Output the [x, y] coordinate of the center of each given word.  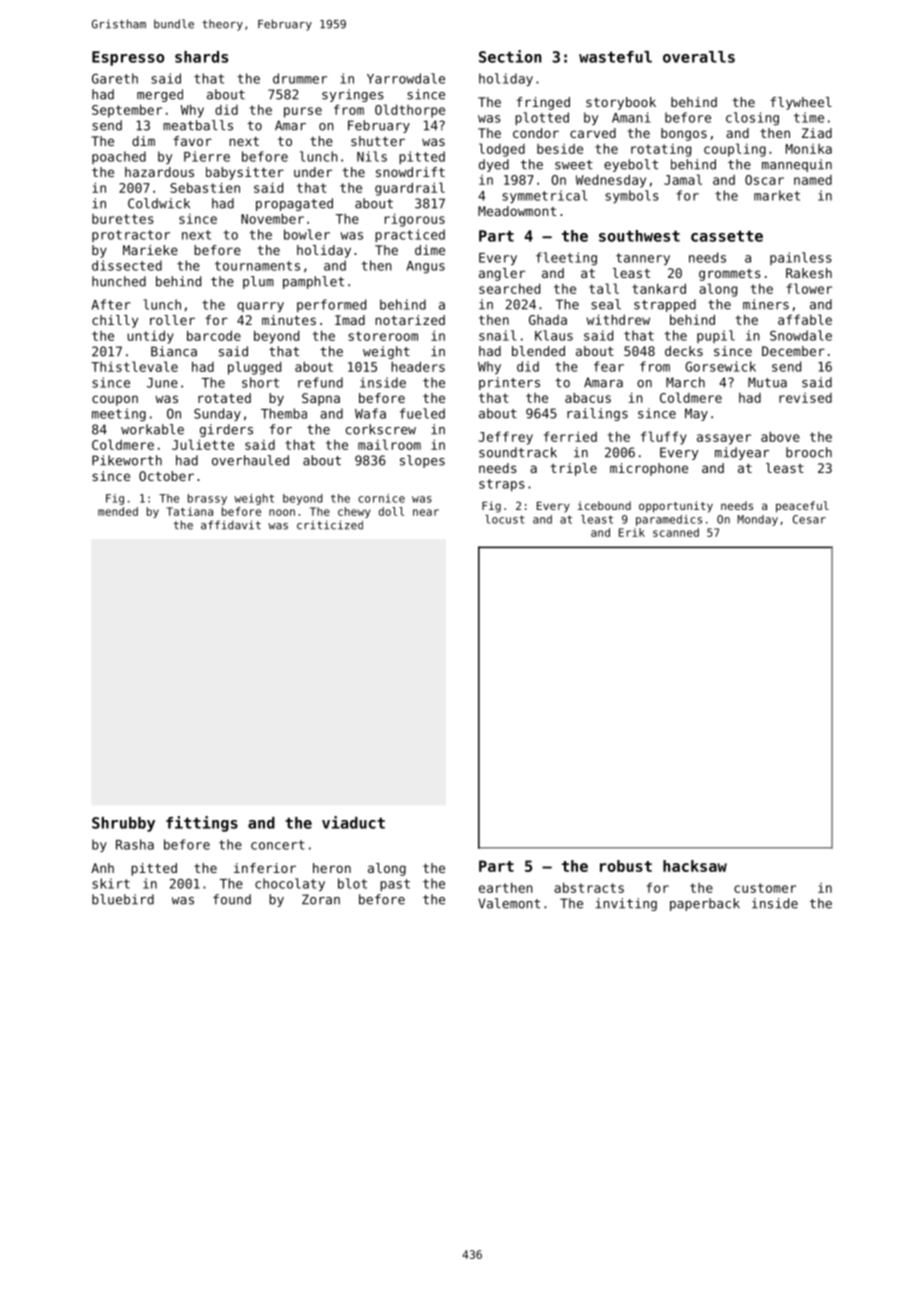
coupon [115, 400]
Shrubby [123, 824]
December [793, 351]
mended [118, 511]
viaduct [353, 822]
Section [510, 56]
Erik [632, 532]
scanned [676, 532]
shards [201, 57]
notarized [410, 320]
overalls [699, 57]
